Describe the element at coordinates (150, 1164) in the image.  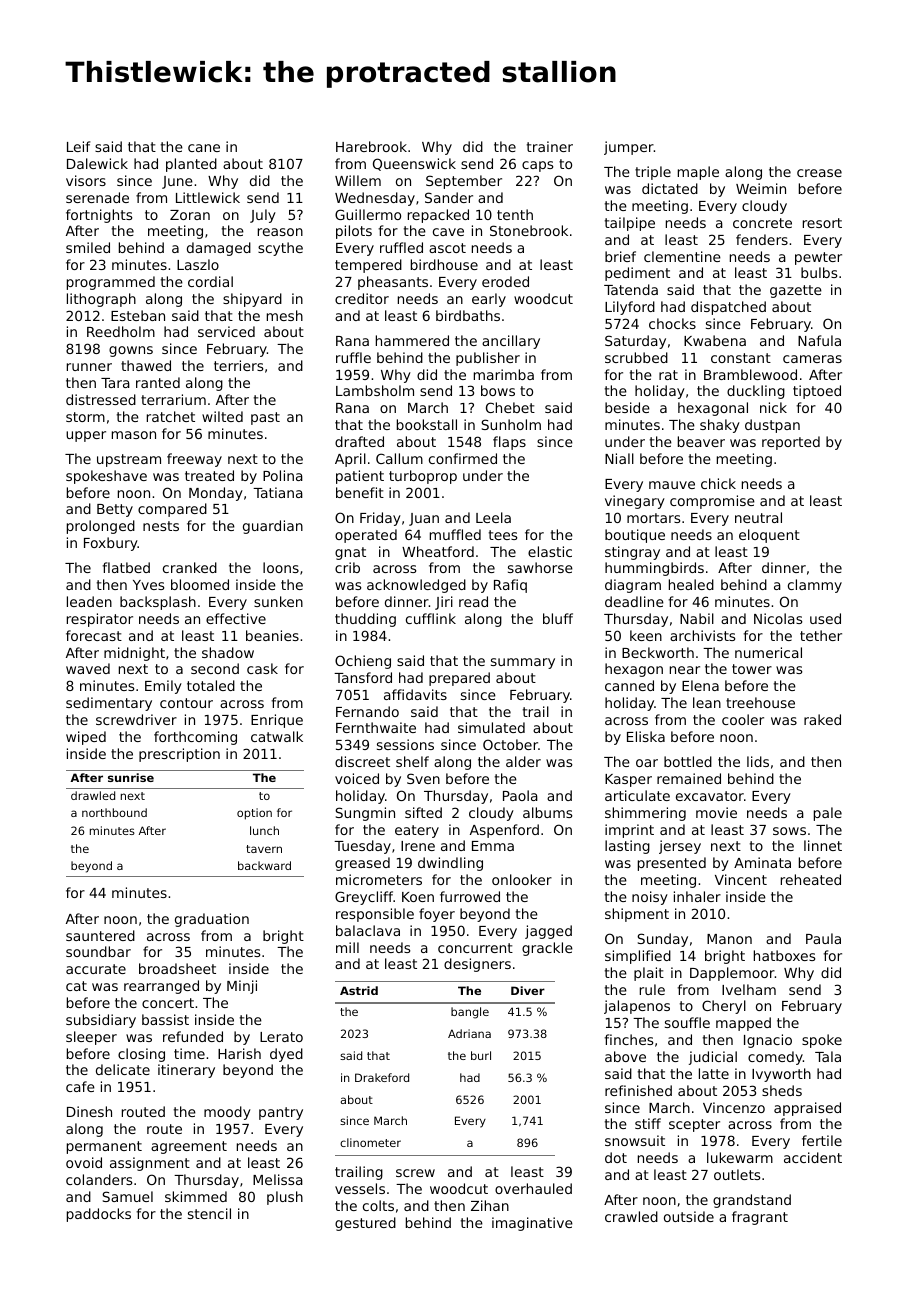
I see `assignment` at that location.
